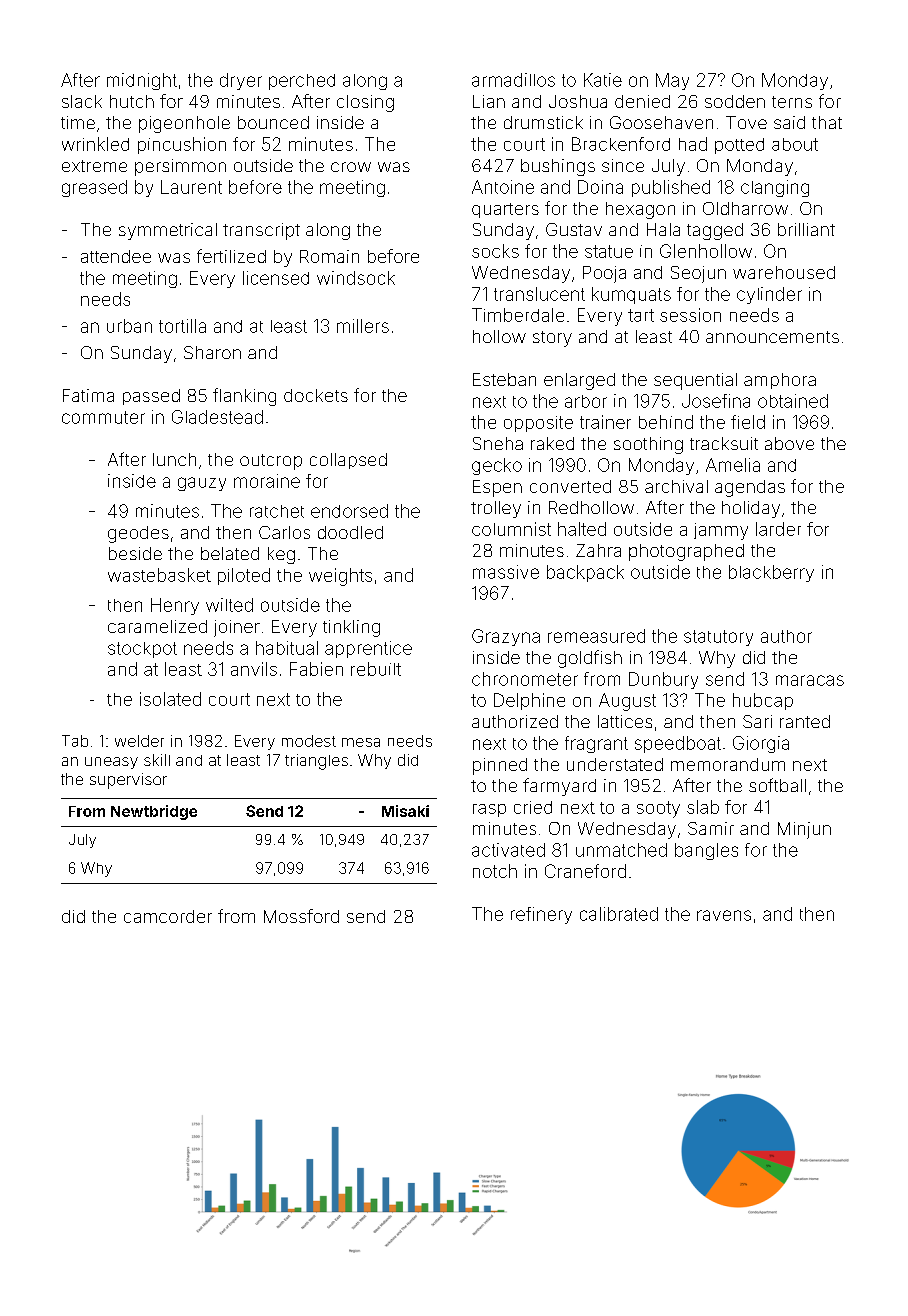  What do you see at coordinates (301, 916) in the document?
I see `Mossford` at bounding box center [301, 916].
